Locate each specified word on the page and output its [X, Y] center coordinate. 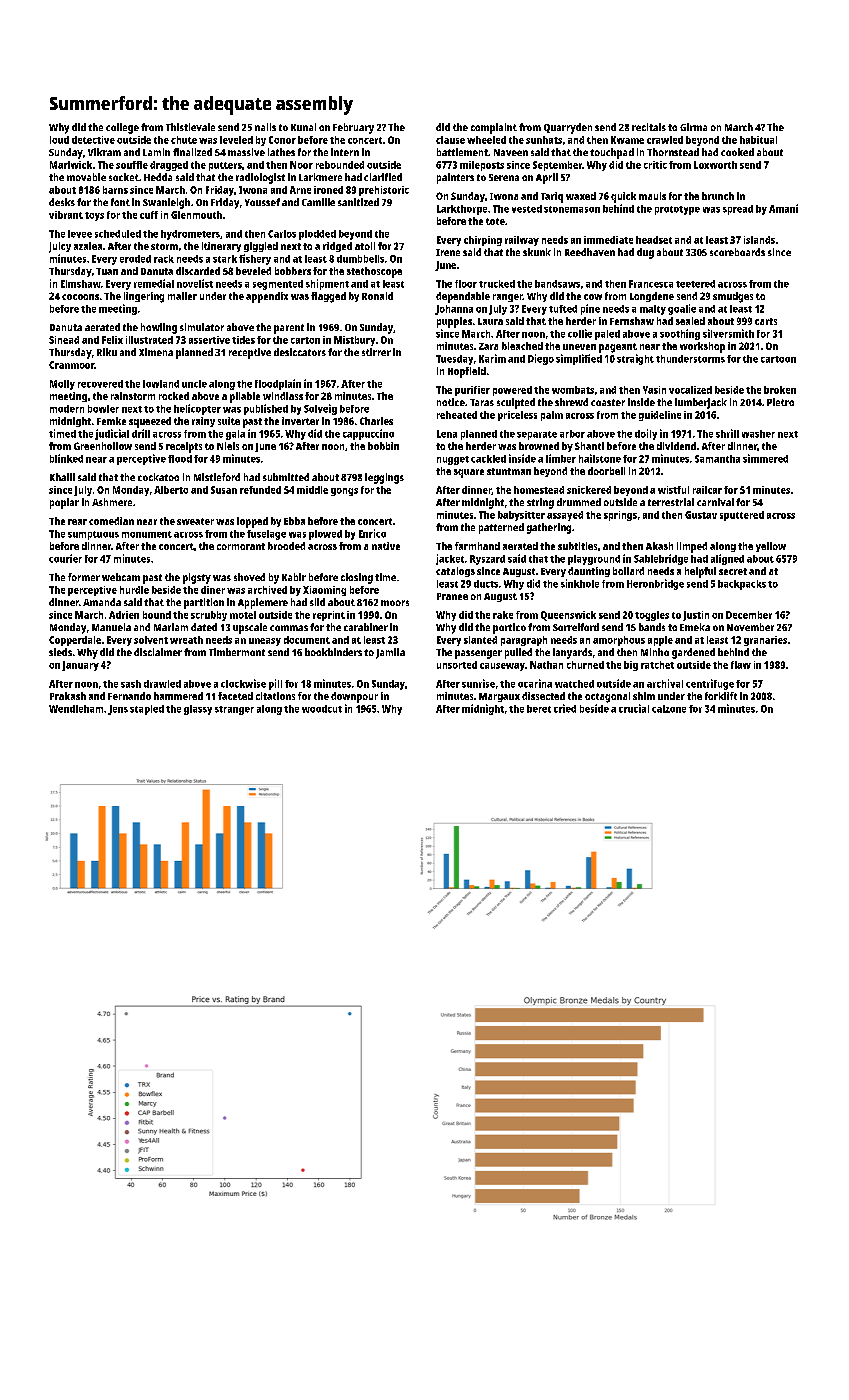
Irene [448, 252]
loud [59, 140]
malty [653, 310]
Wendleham [76, 709]
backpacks [742, 585]
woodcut [322, 709]
